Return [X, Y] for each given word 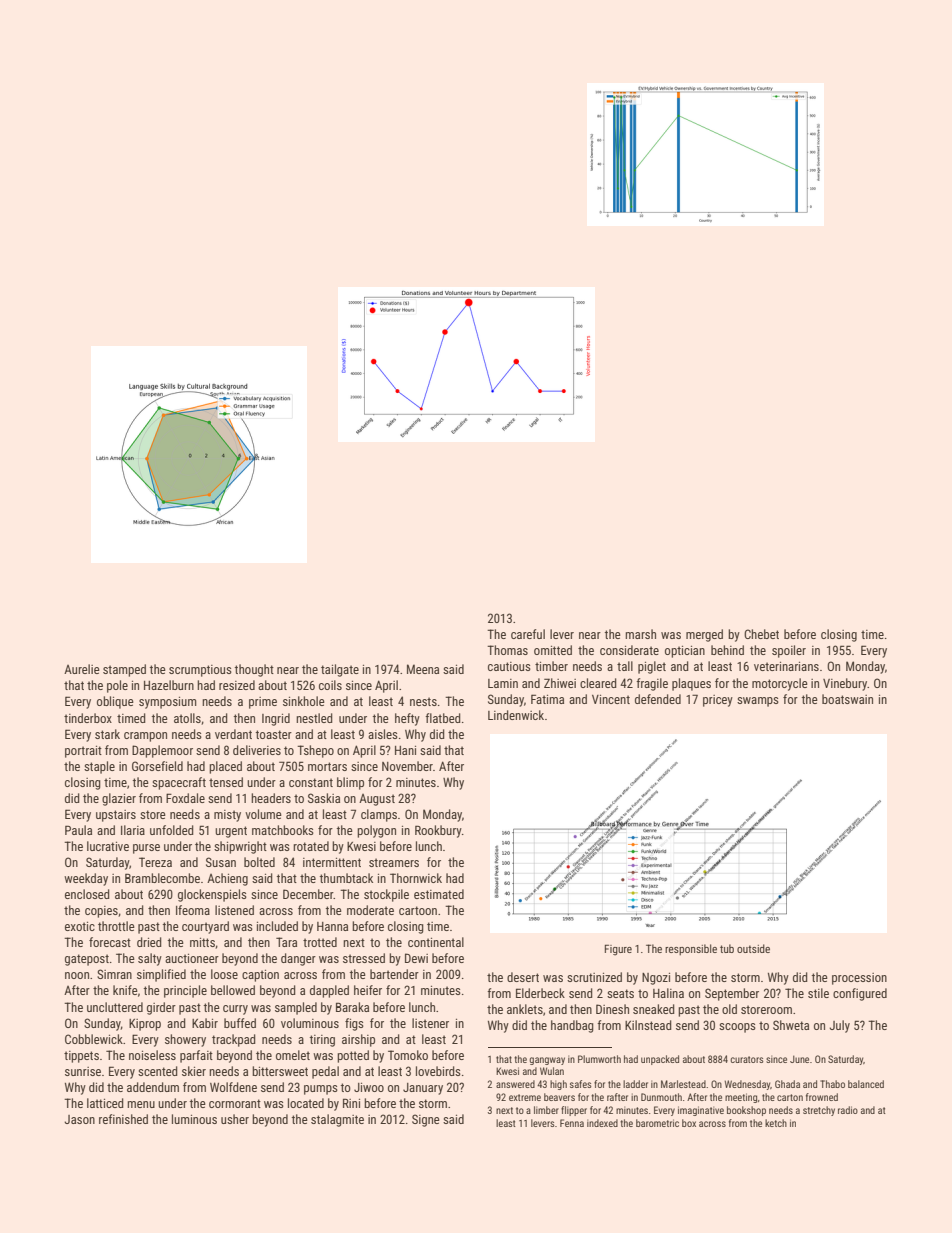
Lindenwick [516, 715]
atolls [187, 718]
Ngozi [656, 979]
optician [685, 652]
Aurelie [82, 669]
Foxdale [185, 798]
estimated [439, 894]
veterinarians [786, 666]
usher [235, 1119]
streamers [394, 862]
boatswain [847, 699]
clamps [379, 815]
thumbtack [346, 878]
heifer [368, 990]
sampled [296, 1008]
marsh [640, 634]
